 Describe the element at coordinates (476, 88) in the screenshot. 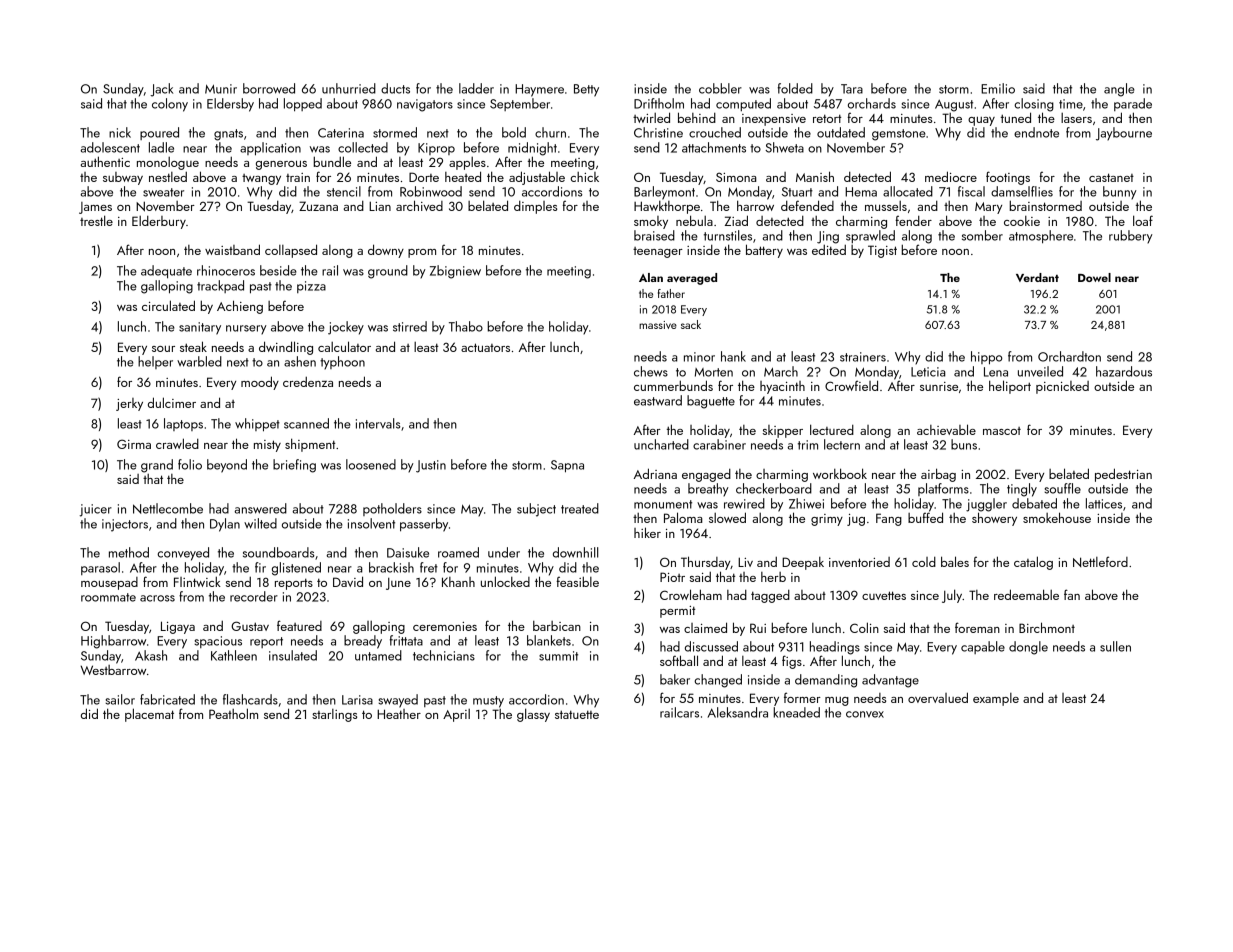

I see `ladder` at that location.
